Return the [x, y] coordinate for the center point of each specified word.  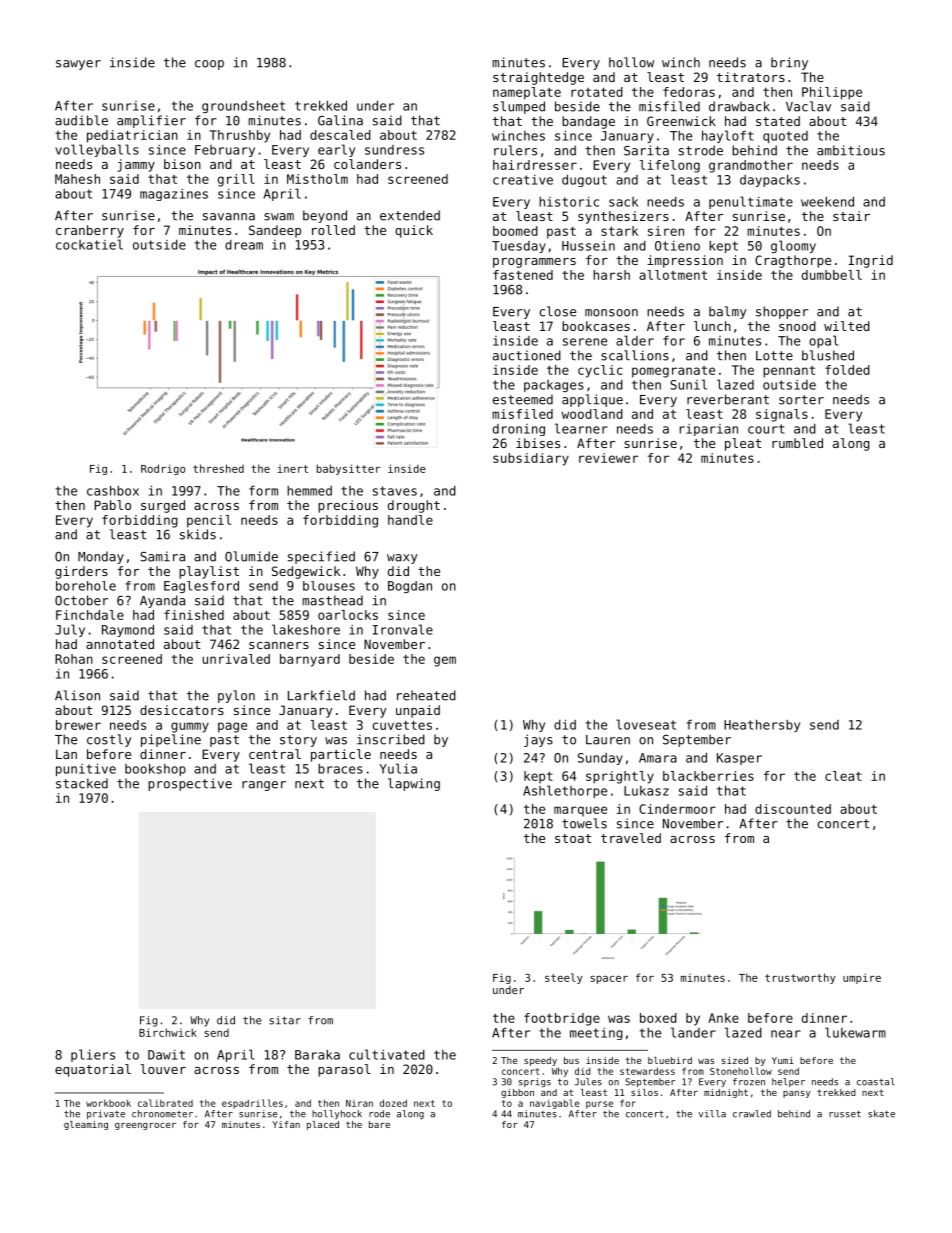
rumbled [797, 443]
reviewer [608, 458]
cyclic [600, 371]
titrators [751, 77]
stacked [82, 783]
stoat [573, 838]
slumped [519, 107]
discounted [793, 809]
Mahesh [77, 179]
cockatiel [89, 244]
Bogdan [410, 587]
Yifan [286, 1124]
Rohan [74, 659]
